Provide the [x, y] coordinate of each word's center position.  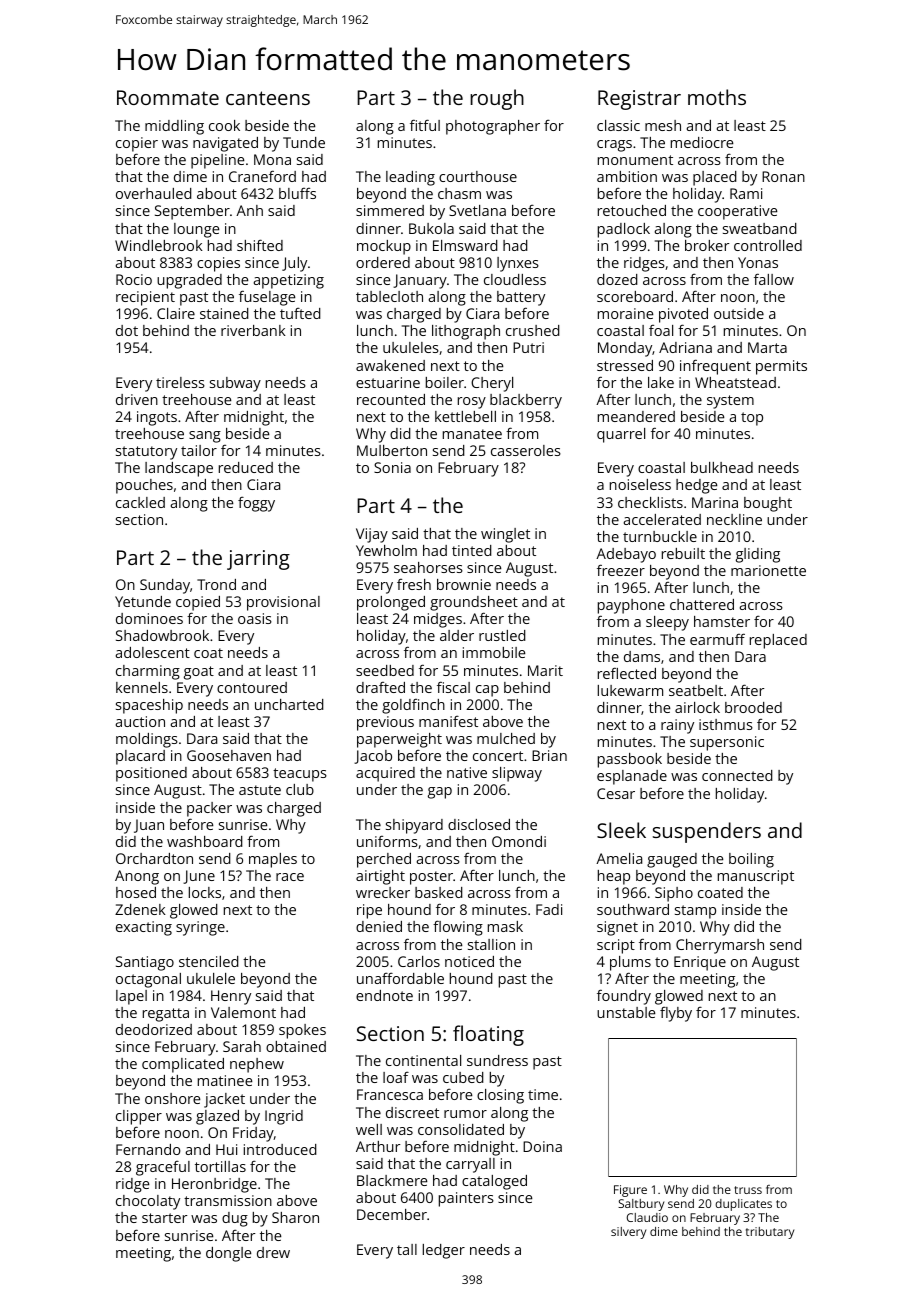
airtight [380, 877]
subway [235, 384]
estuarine [388, 382]
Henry [231, 997]
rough [497, 99]
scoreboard [635, 296]
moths [717, 97]
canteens [268, 98]
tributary [770, 1233]
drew [273, 1252]
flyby [676, 1014]
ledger [444, 1251]
